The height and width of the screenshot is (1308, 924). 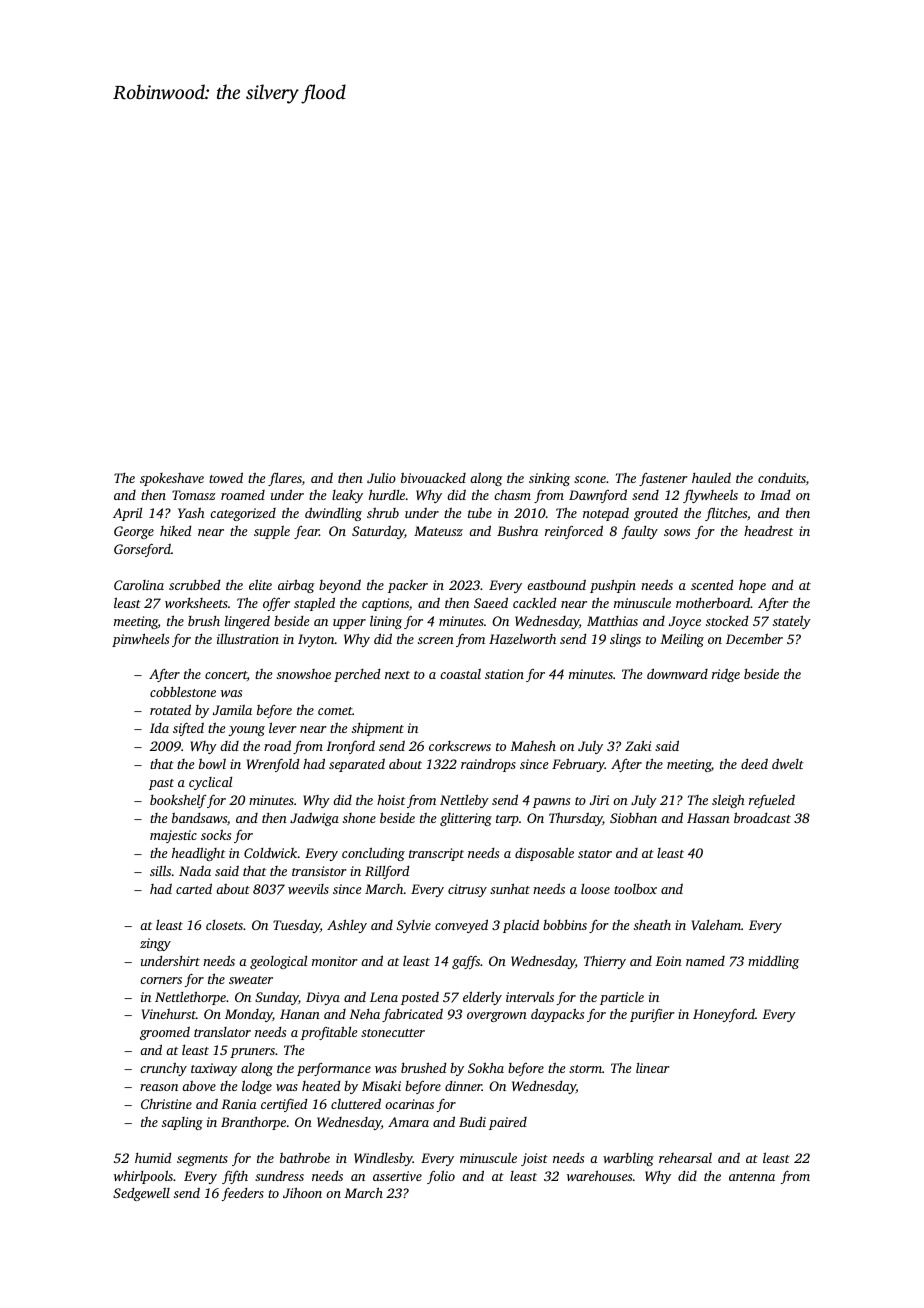 What do you see at coordinates (333, 514) in the screenshot?
I see `dwindling` at bounding box center [333, 514].
